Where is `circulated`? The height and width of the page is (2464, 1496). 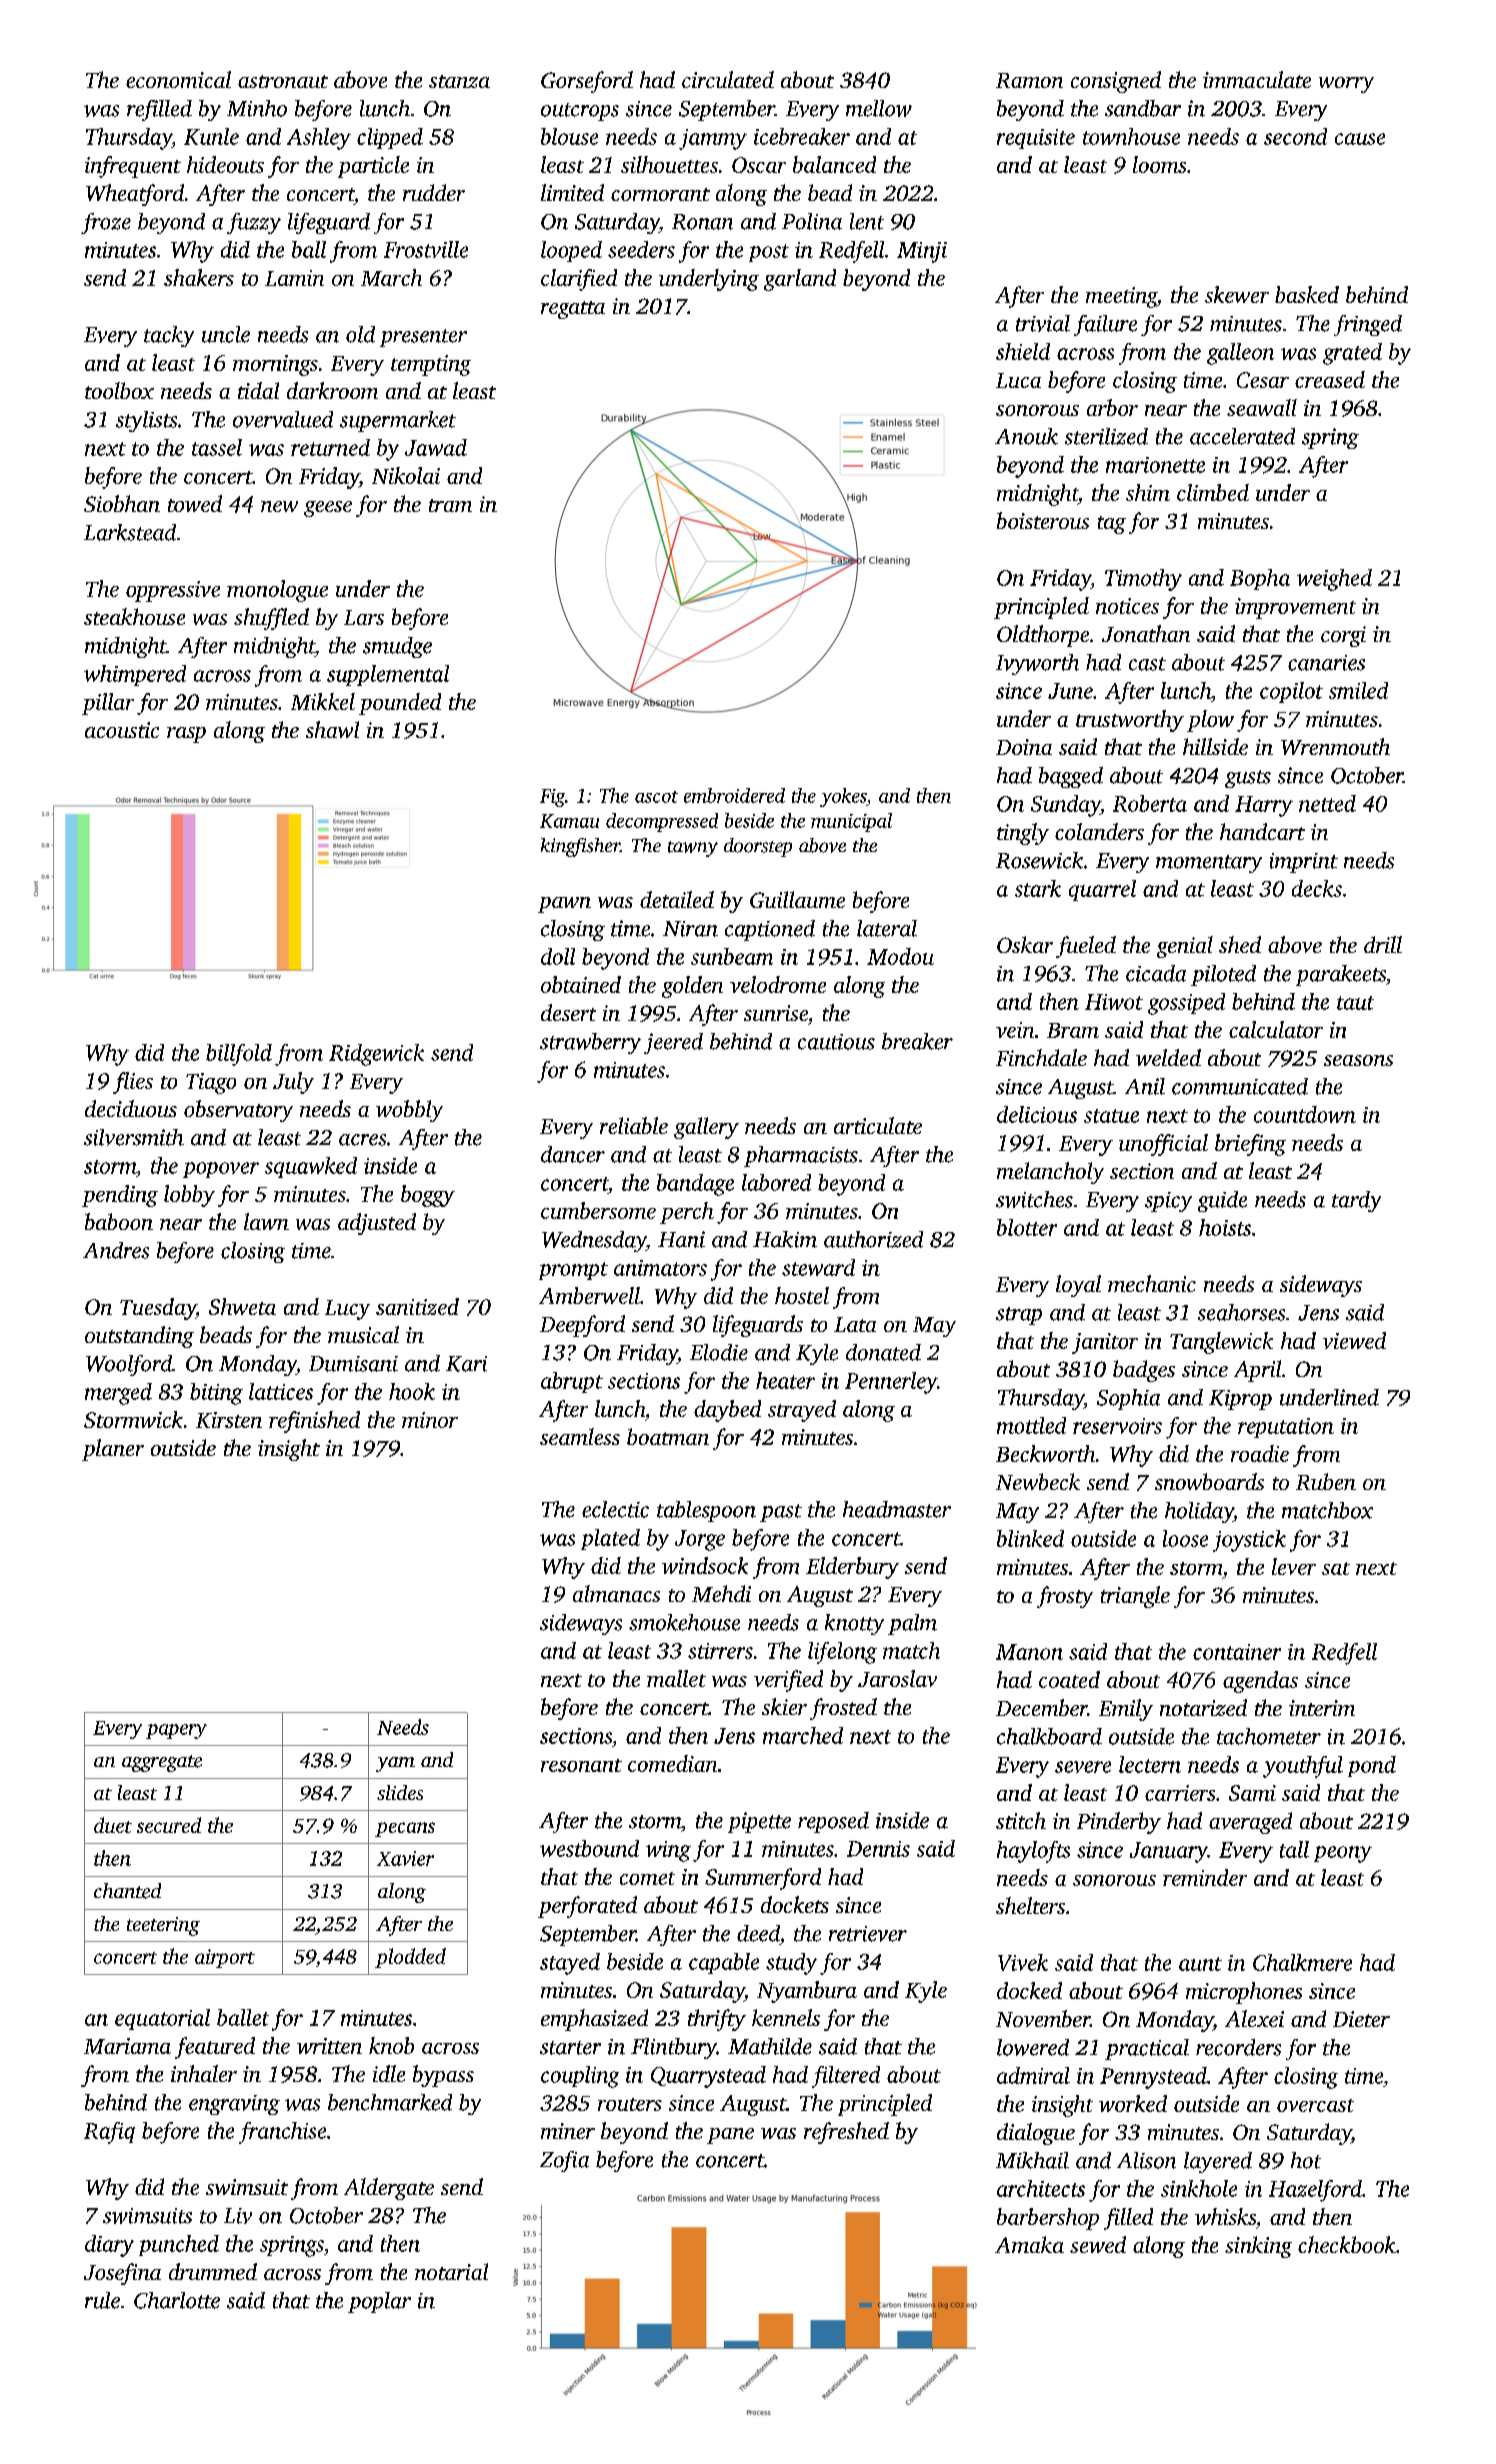
circulated is located at coordinates (728, 79).
